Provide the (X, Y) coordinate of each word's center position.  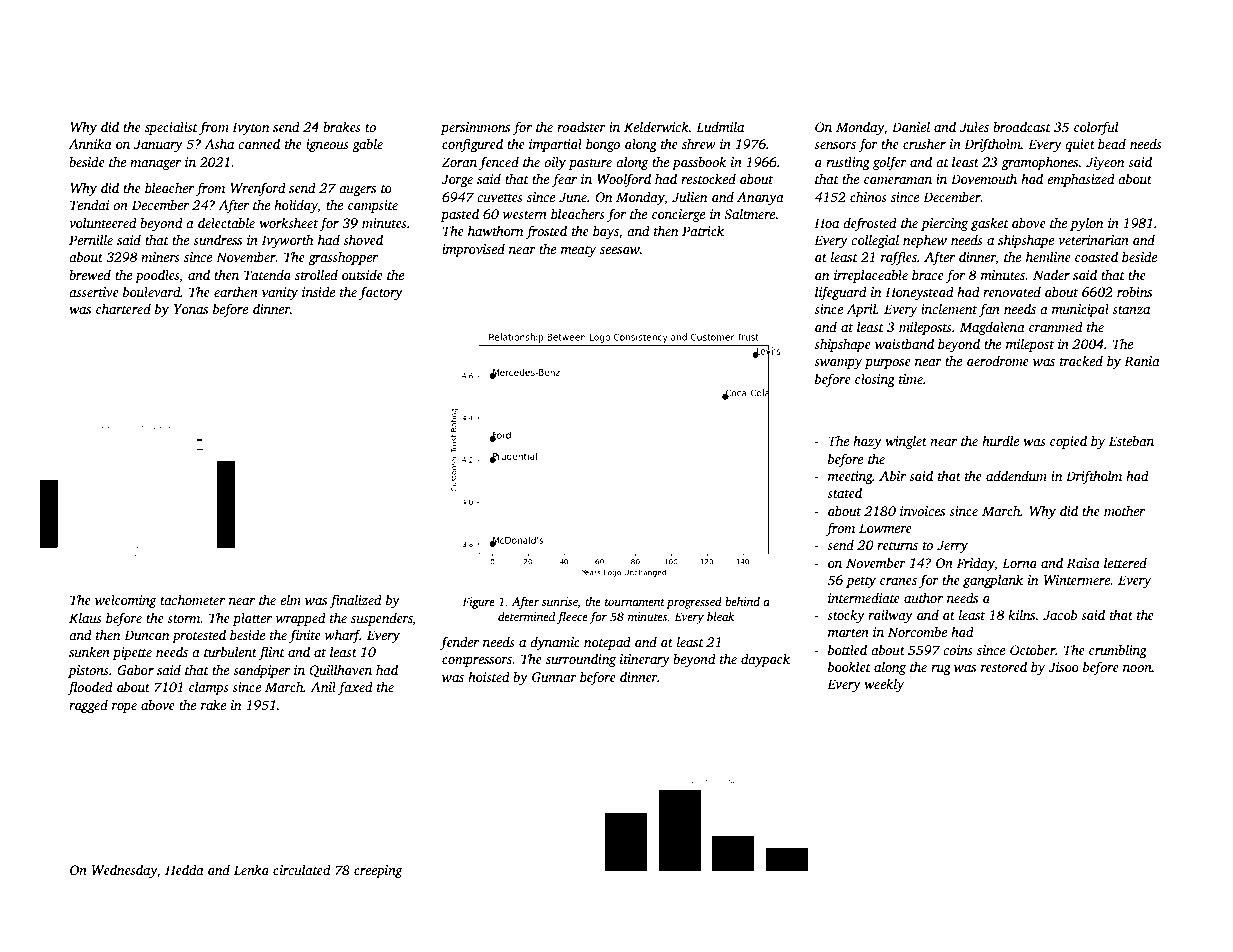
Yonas (191, 309)
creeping (378, 871)
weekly (884, 685)
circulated (302, 869)
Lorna (1019, 563)
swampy (838, 364)
